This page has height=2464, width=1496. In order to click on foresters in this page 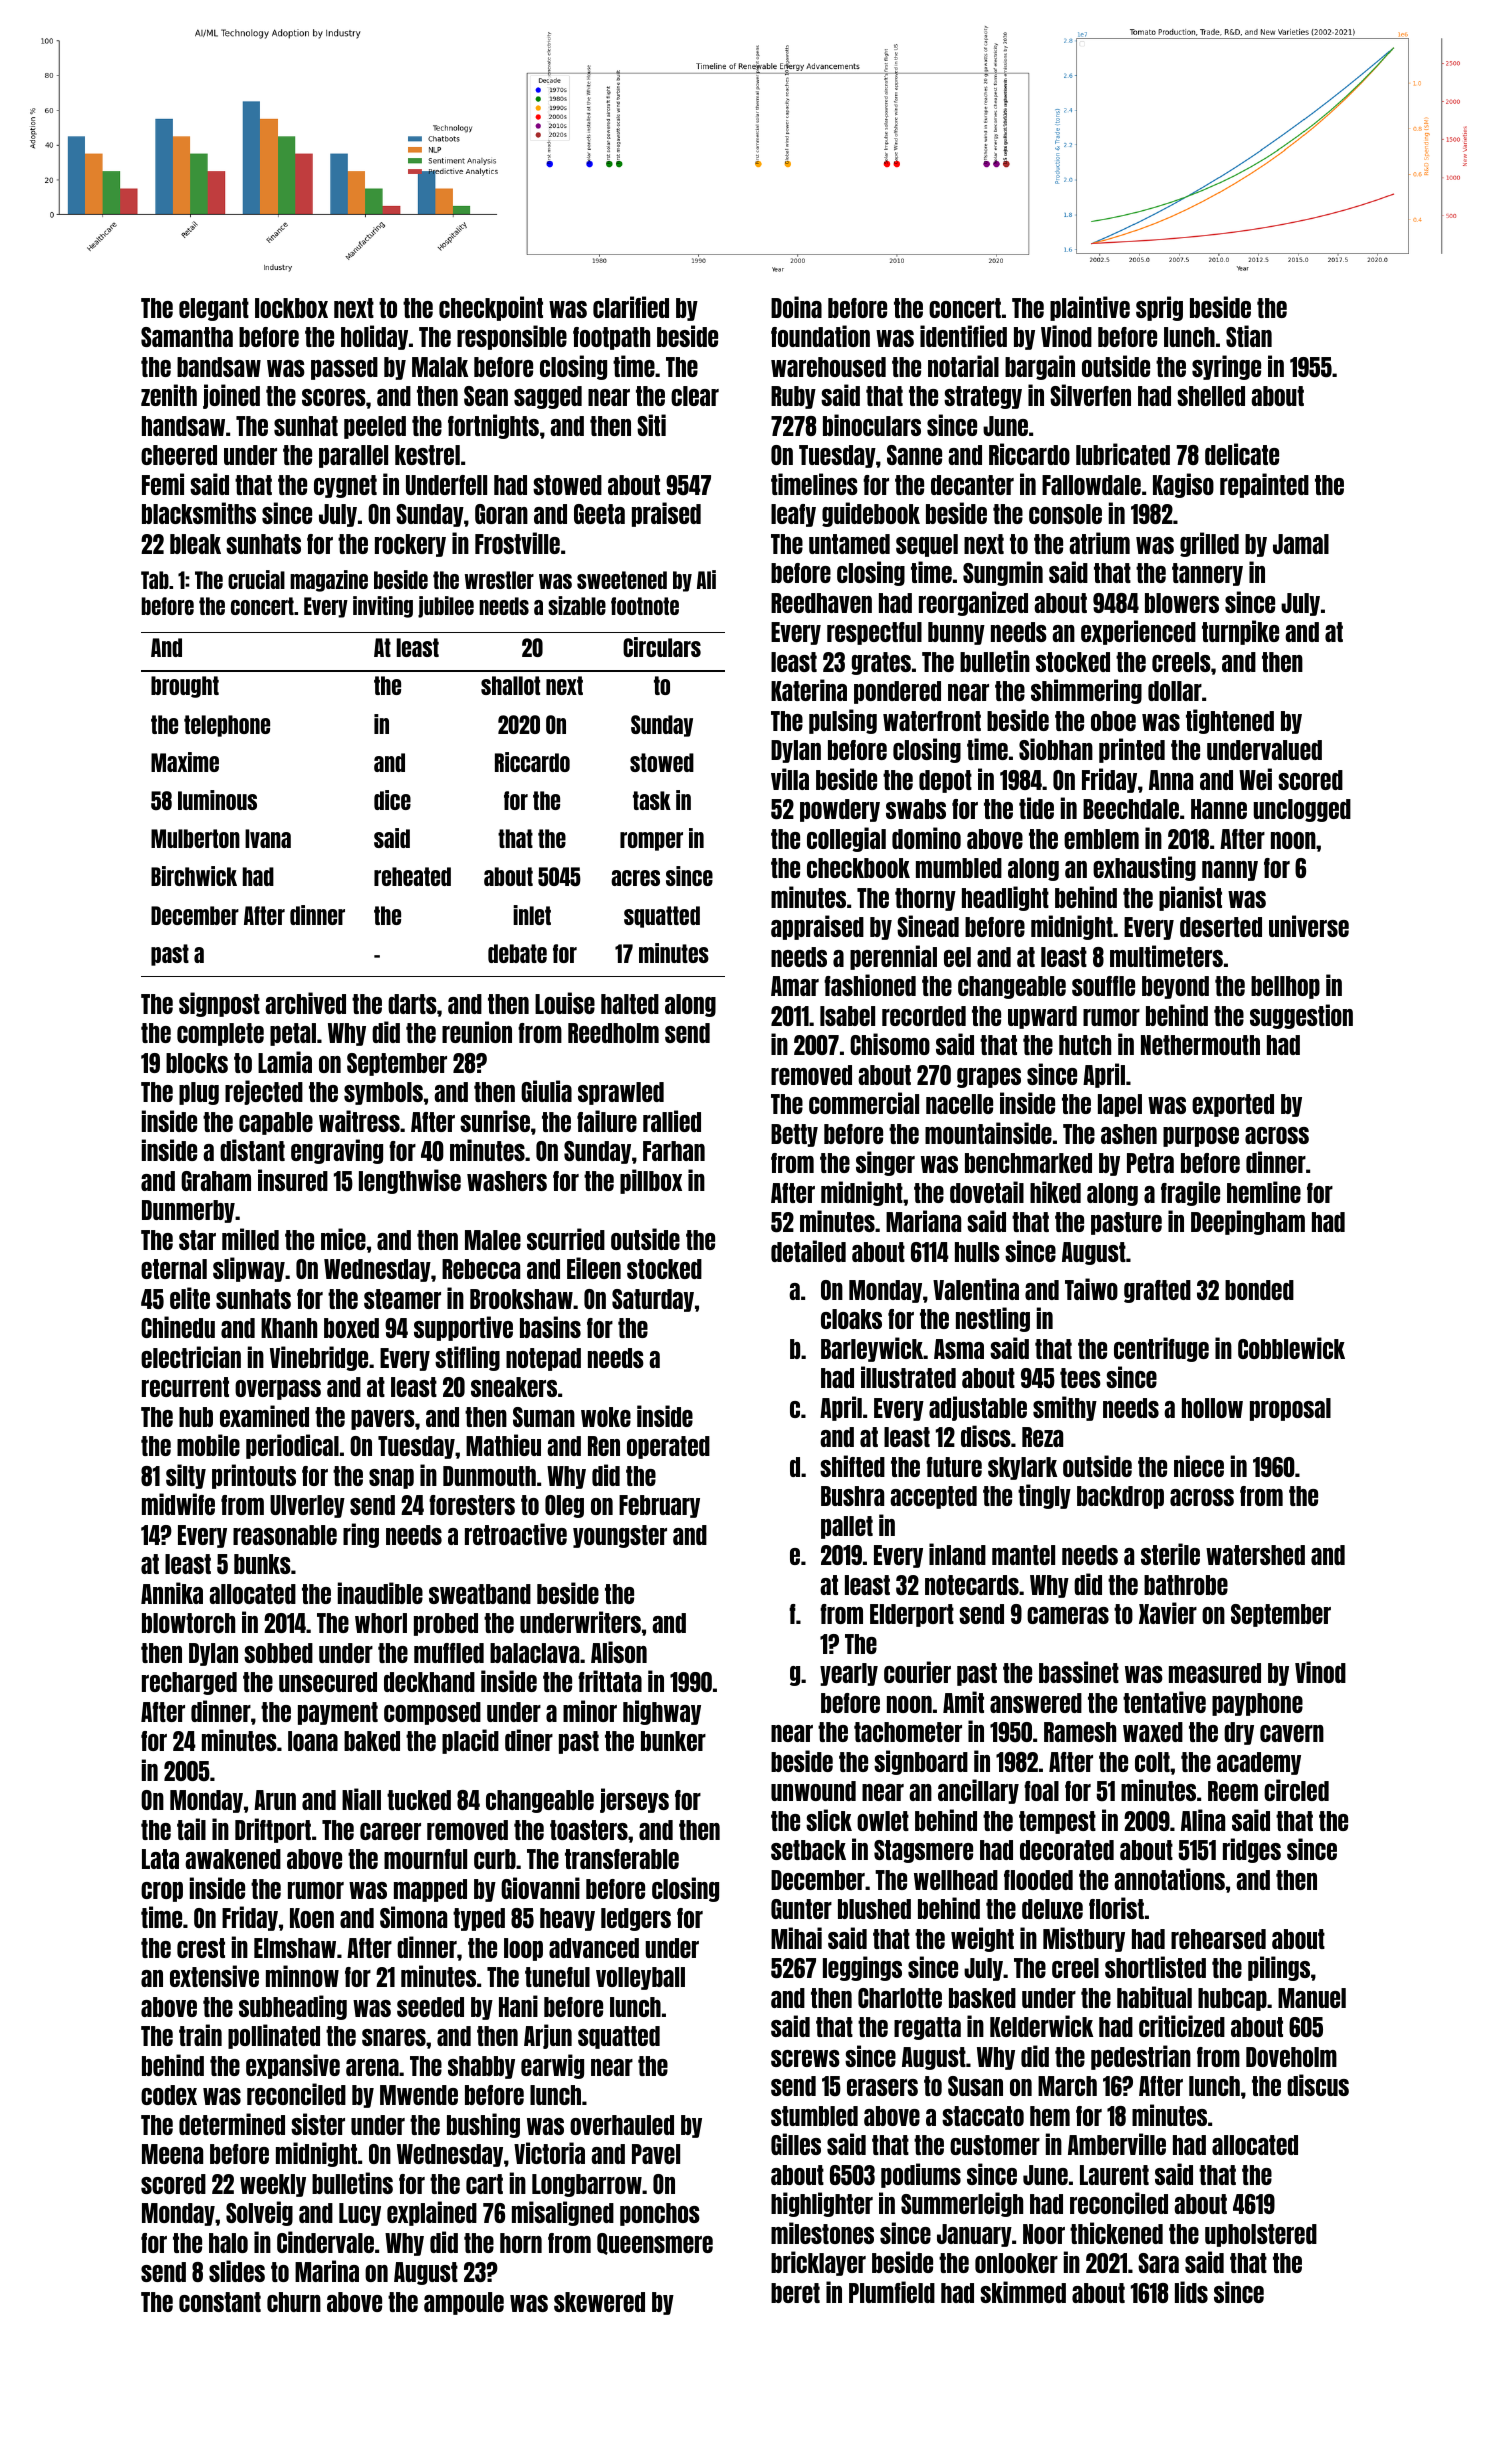, I will do `click(472, 1505)`.
